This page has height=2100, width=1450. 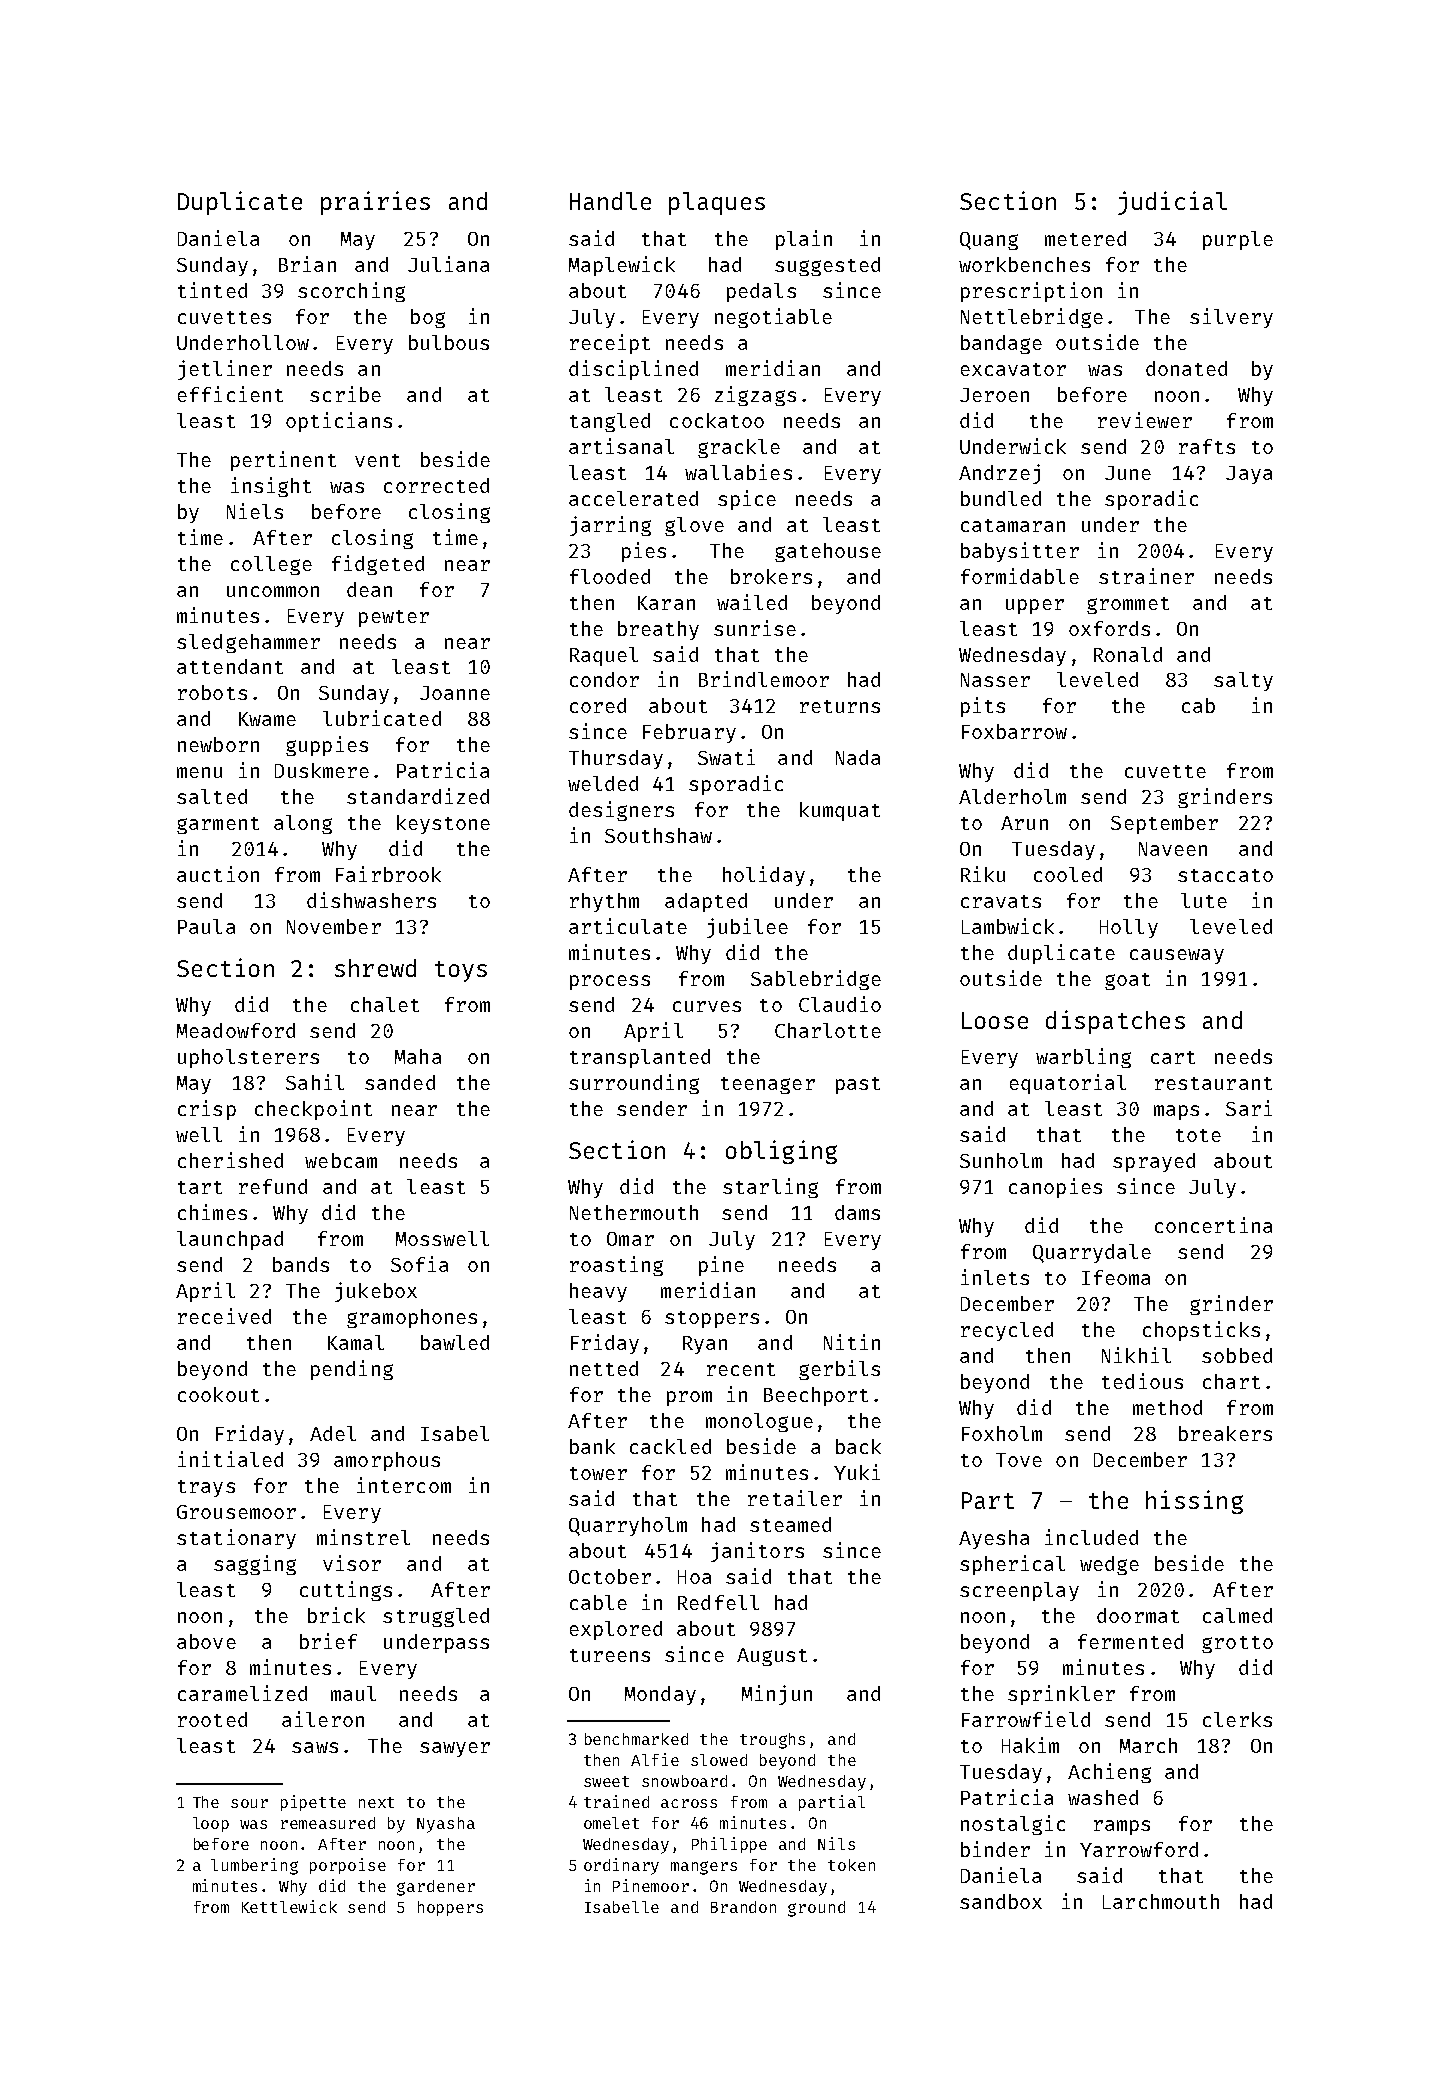 I want to click on Sunholm, so click(x=1001, y=1160).
